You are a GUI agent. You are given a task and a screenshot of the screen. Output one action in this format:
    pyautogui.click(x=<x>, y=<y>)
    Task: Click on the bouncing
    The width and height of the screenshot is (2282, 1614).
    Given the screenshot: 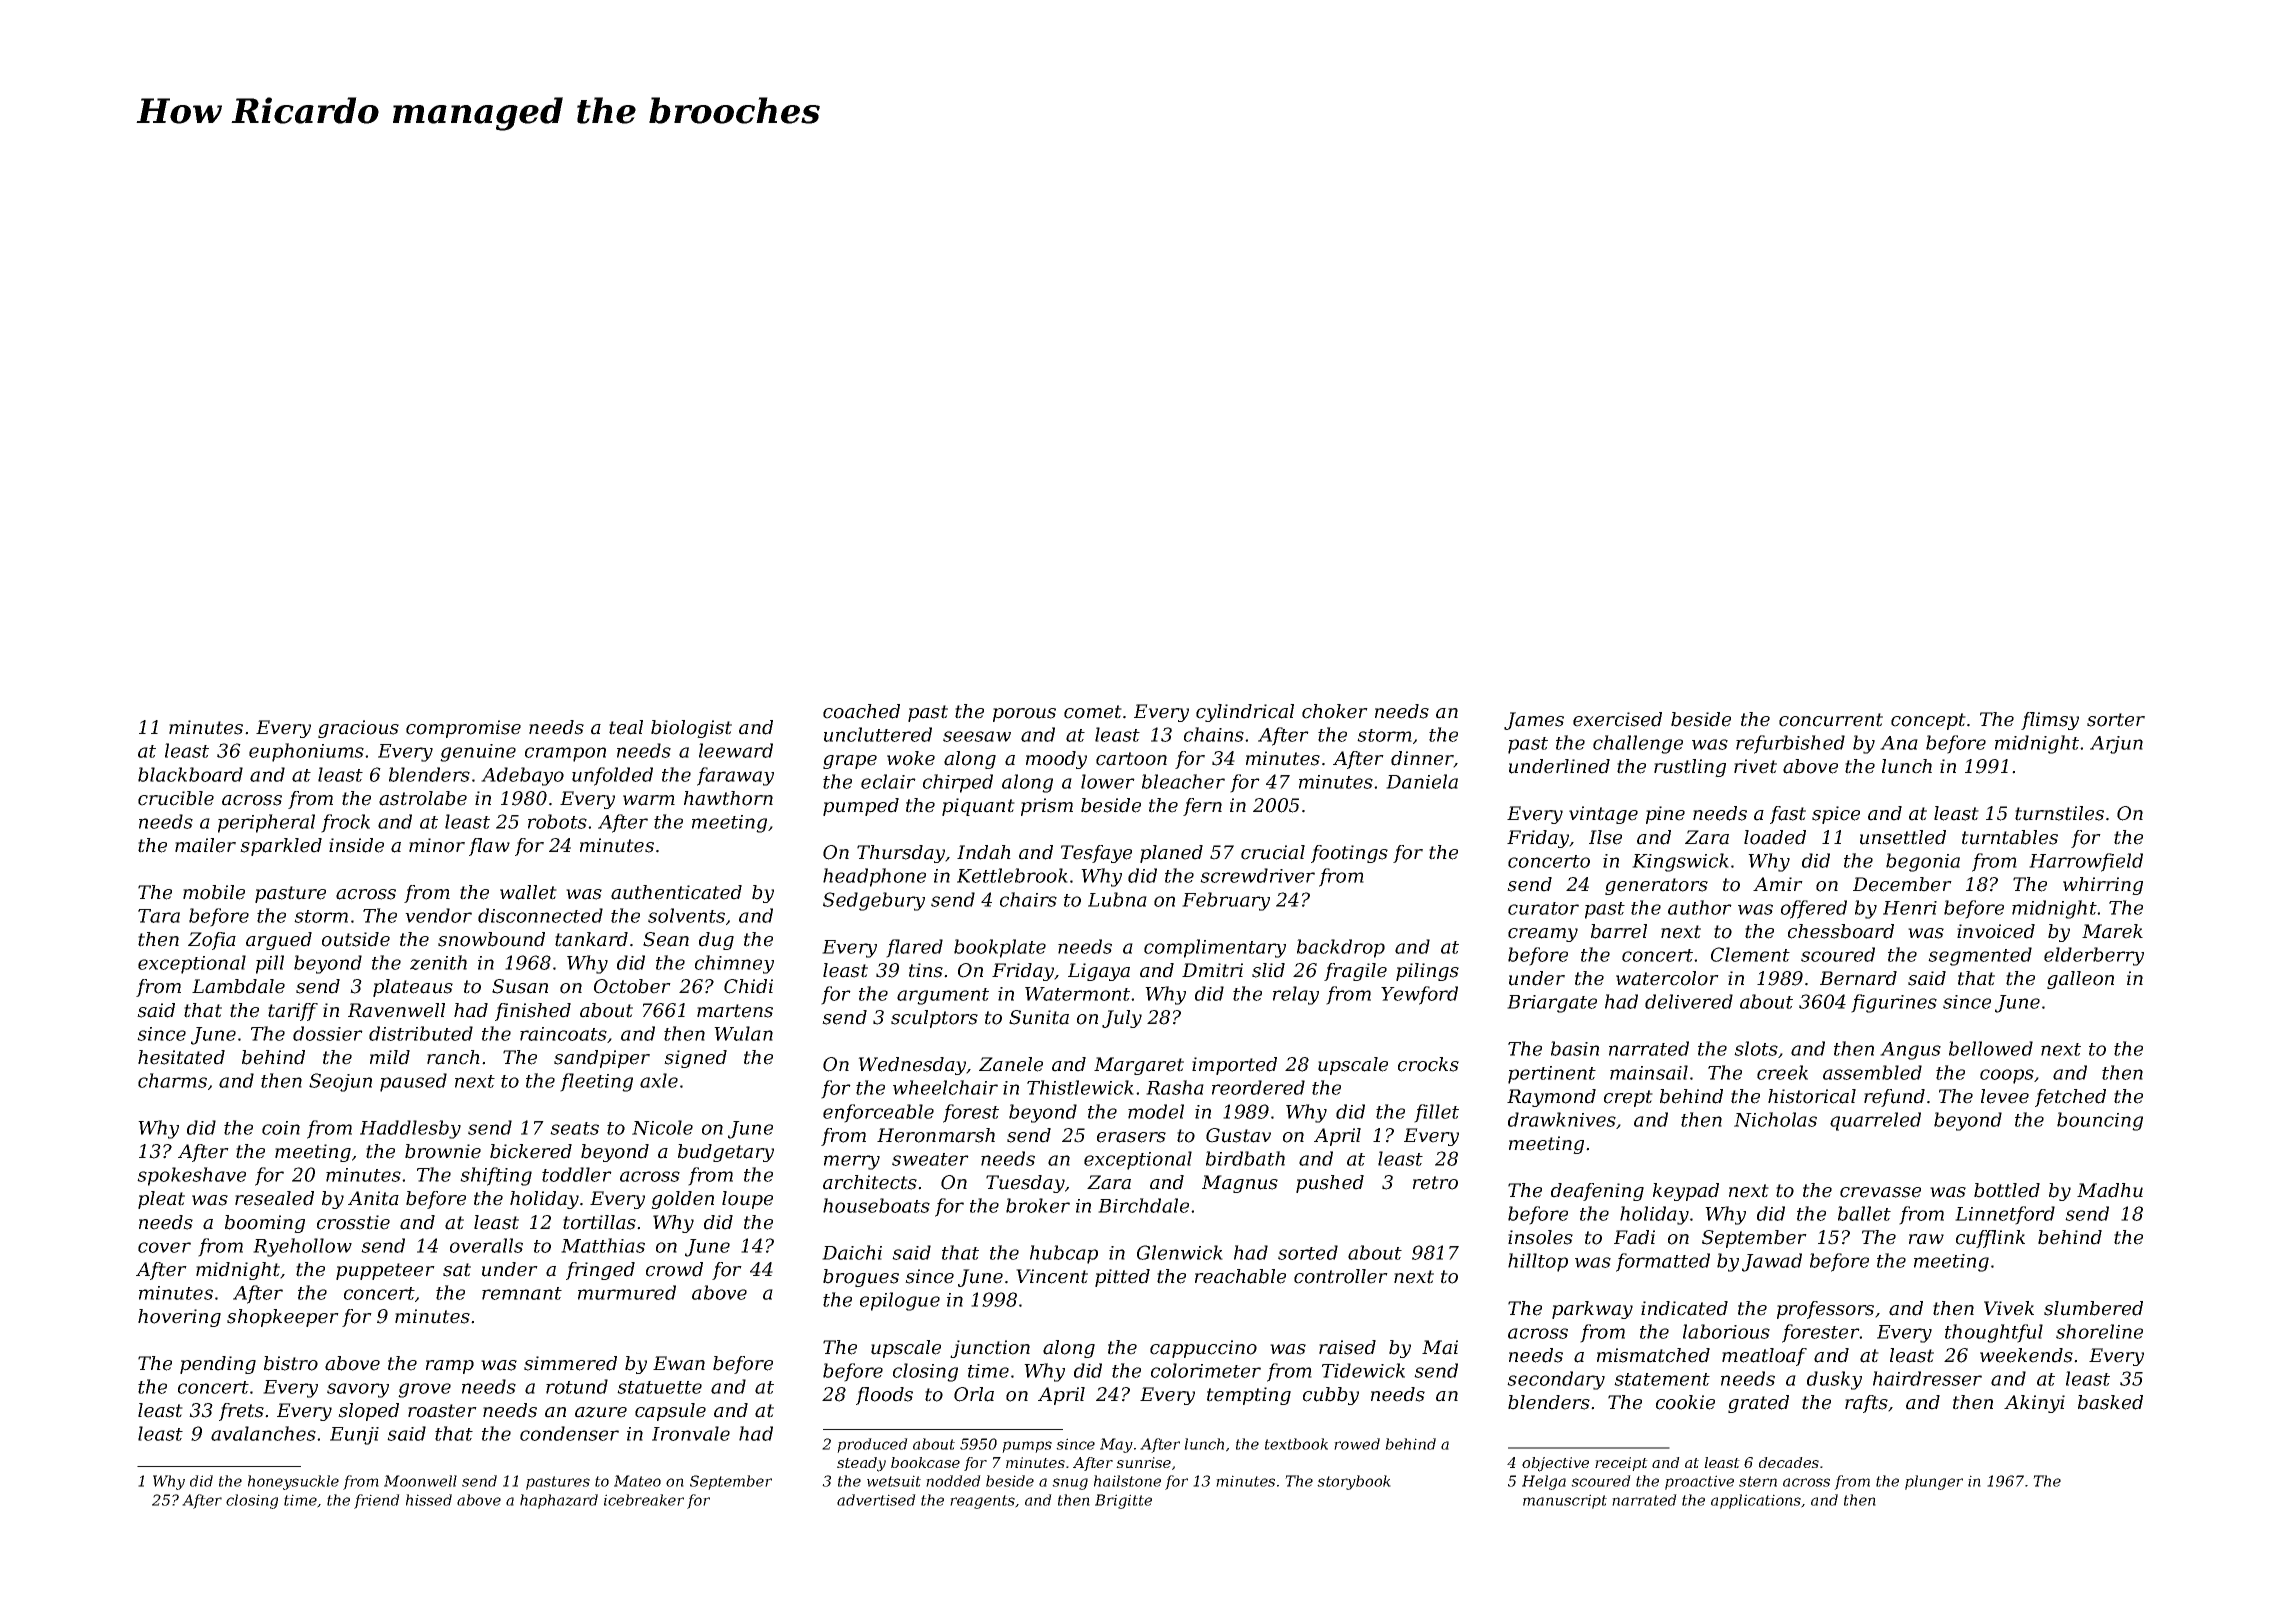 What is the action you would take?
    pyautogui.click(x=2100, y=1121)
